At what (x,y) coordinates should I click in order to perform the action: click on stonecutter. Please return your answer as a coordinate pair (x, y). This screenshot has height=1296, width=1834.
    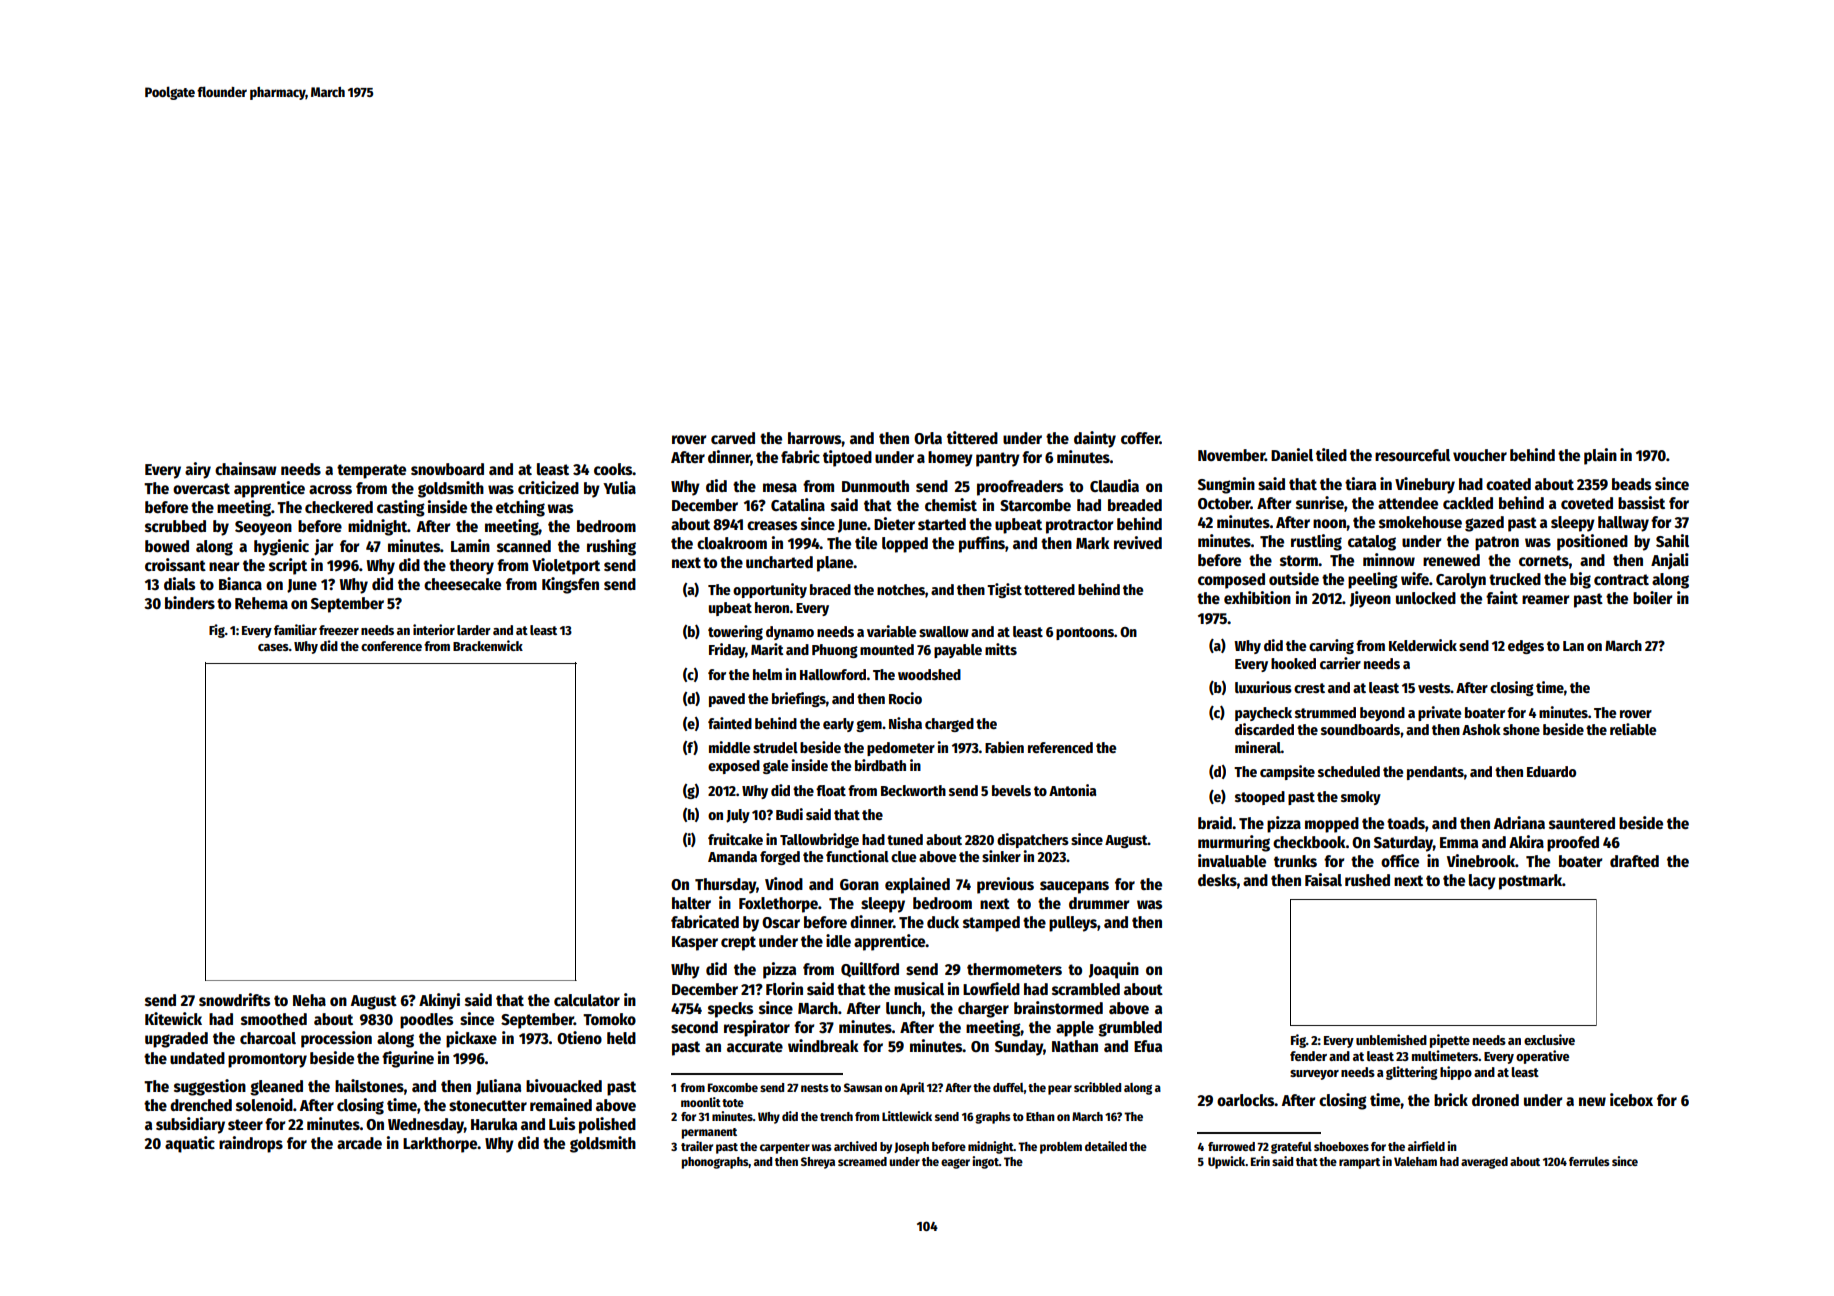
    Looking at the image, I should click on (488, 1106).
